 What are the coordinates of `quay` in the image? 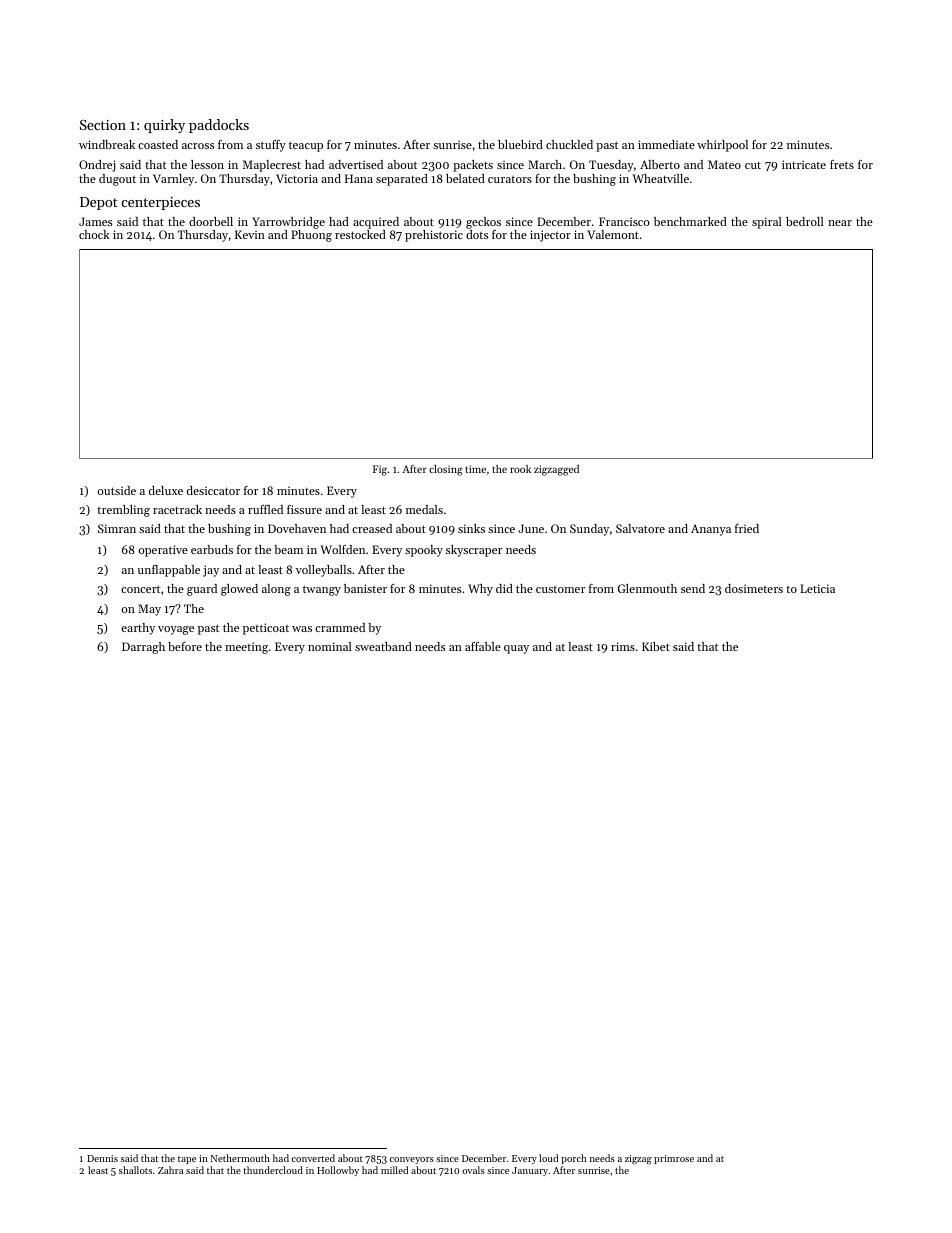 It's located at (516, 649).
